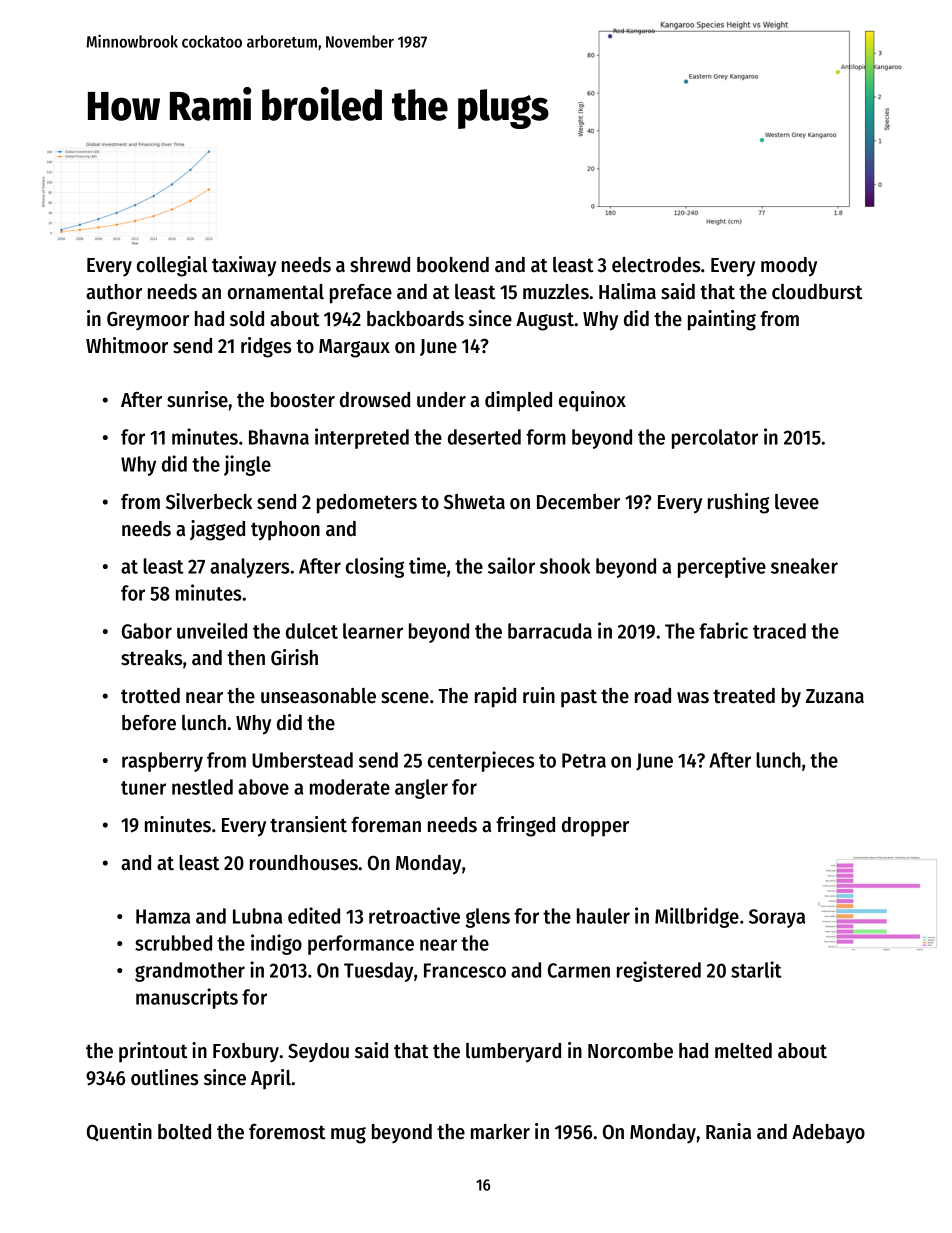 This screenshot has height=1233, width=952. Describe the element at coordinates (656, 265) in the screenshot. I see `electrodes` at that location.
